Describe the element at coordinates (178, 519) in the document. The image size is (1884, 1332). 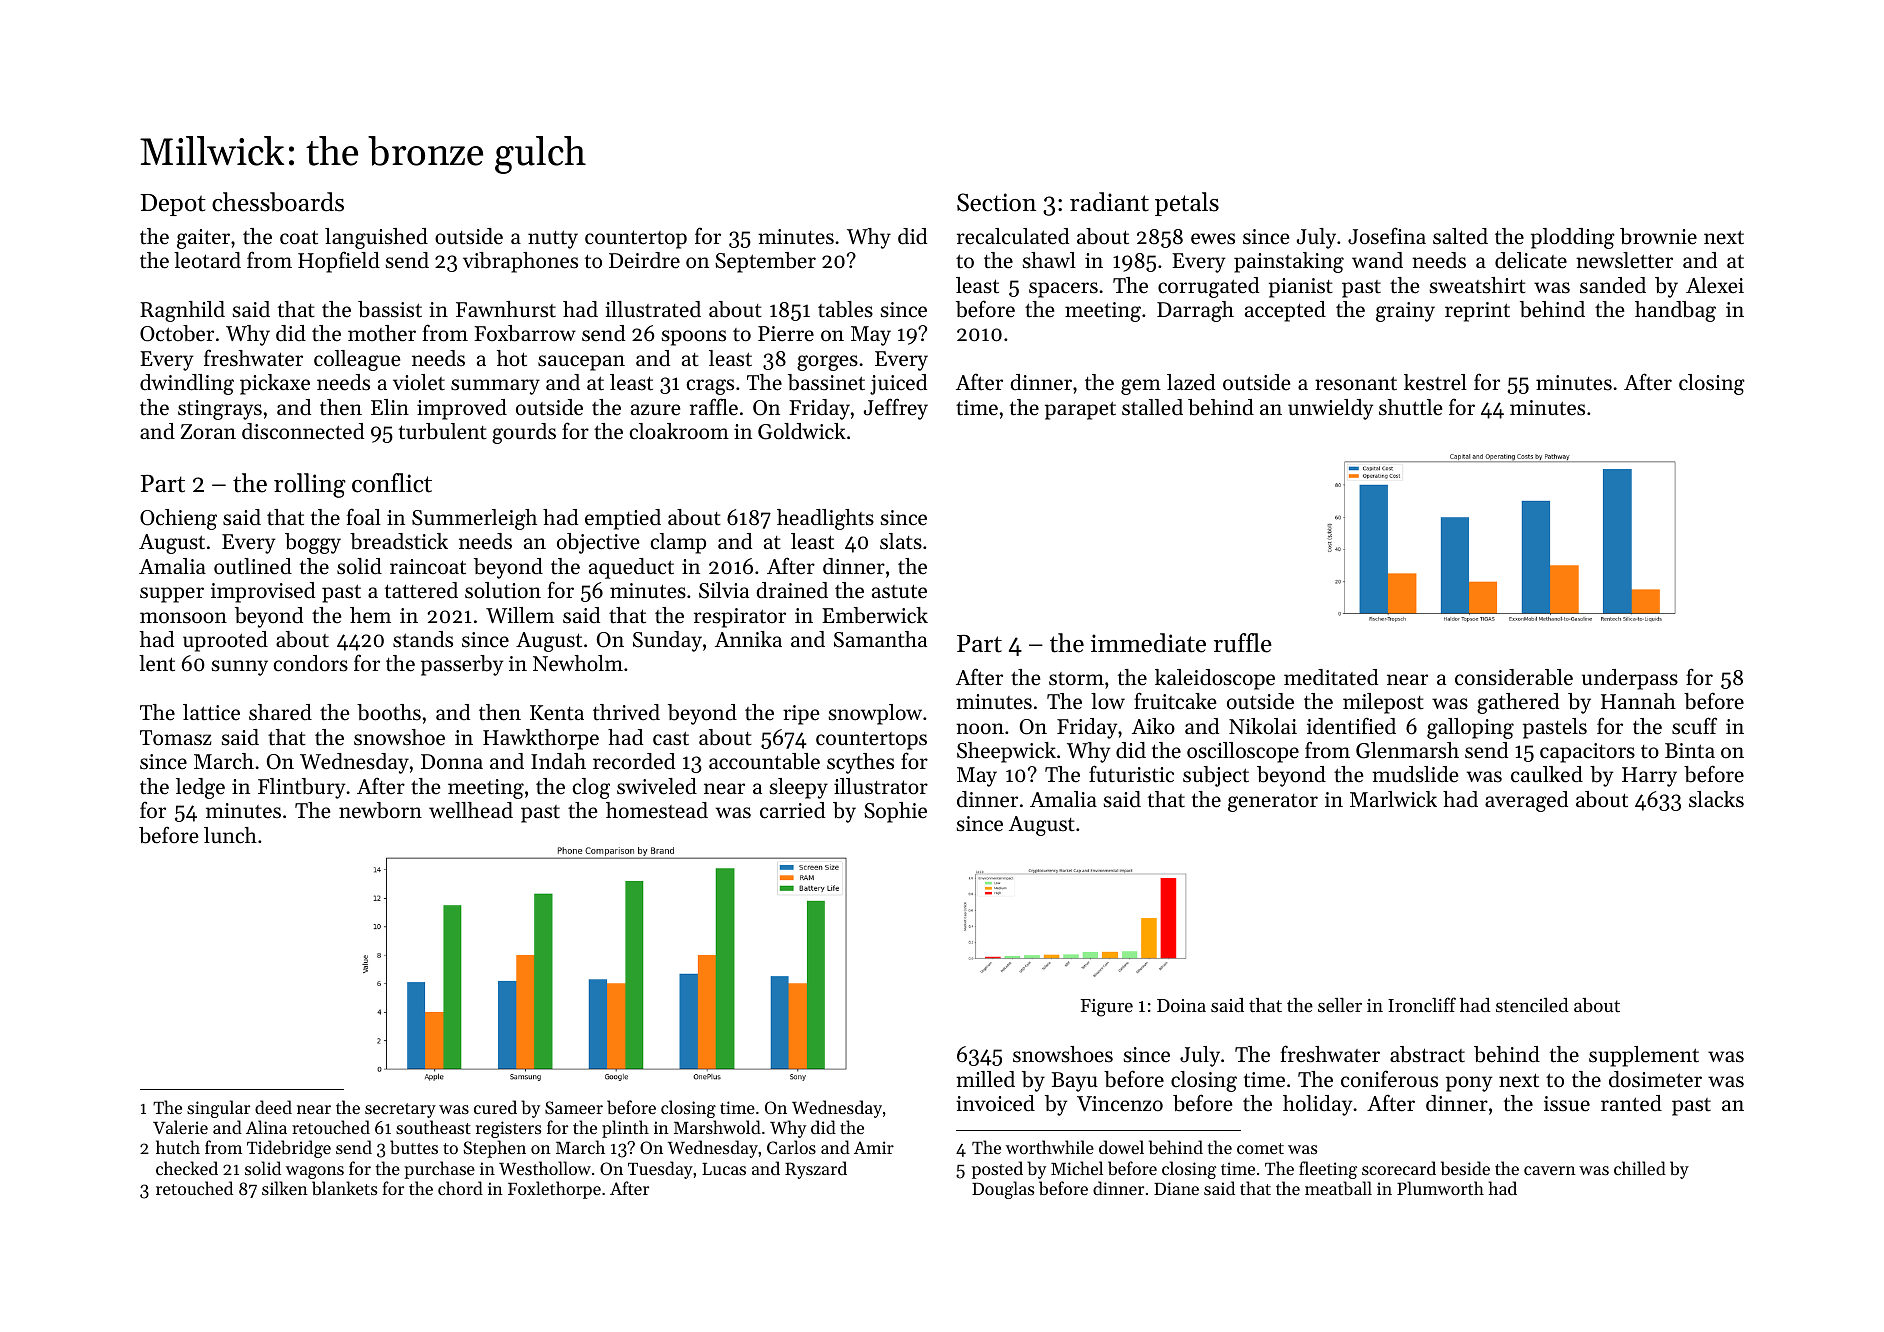
I see `Ochieng` at that location.
